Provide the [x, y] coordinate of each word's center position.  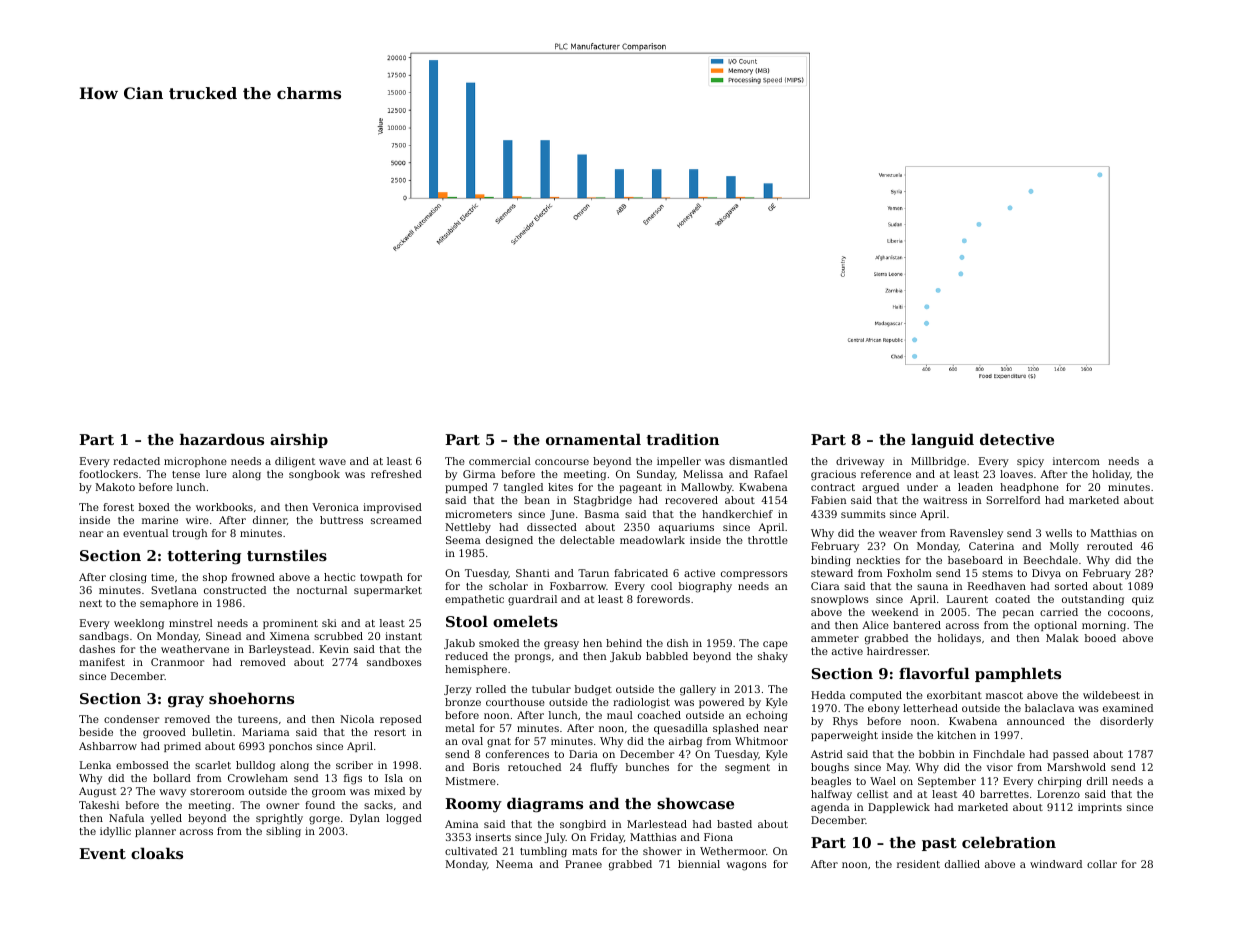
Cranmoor [178, 662]
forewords [663, 599]
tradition [682, 439]
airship [299, 440]
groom [329, 793]
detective [1017, 439]
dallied [962, 864]
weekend [894, 612]
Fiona [718, 837]
